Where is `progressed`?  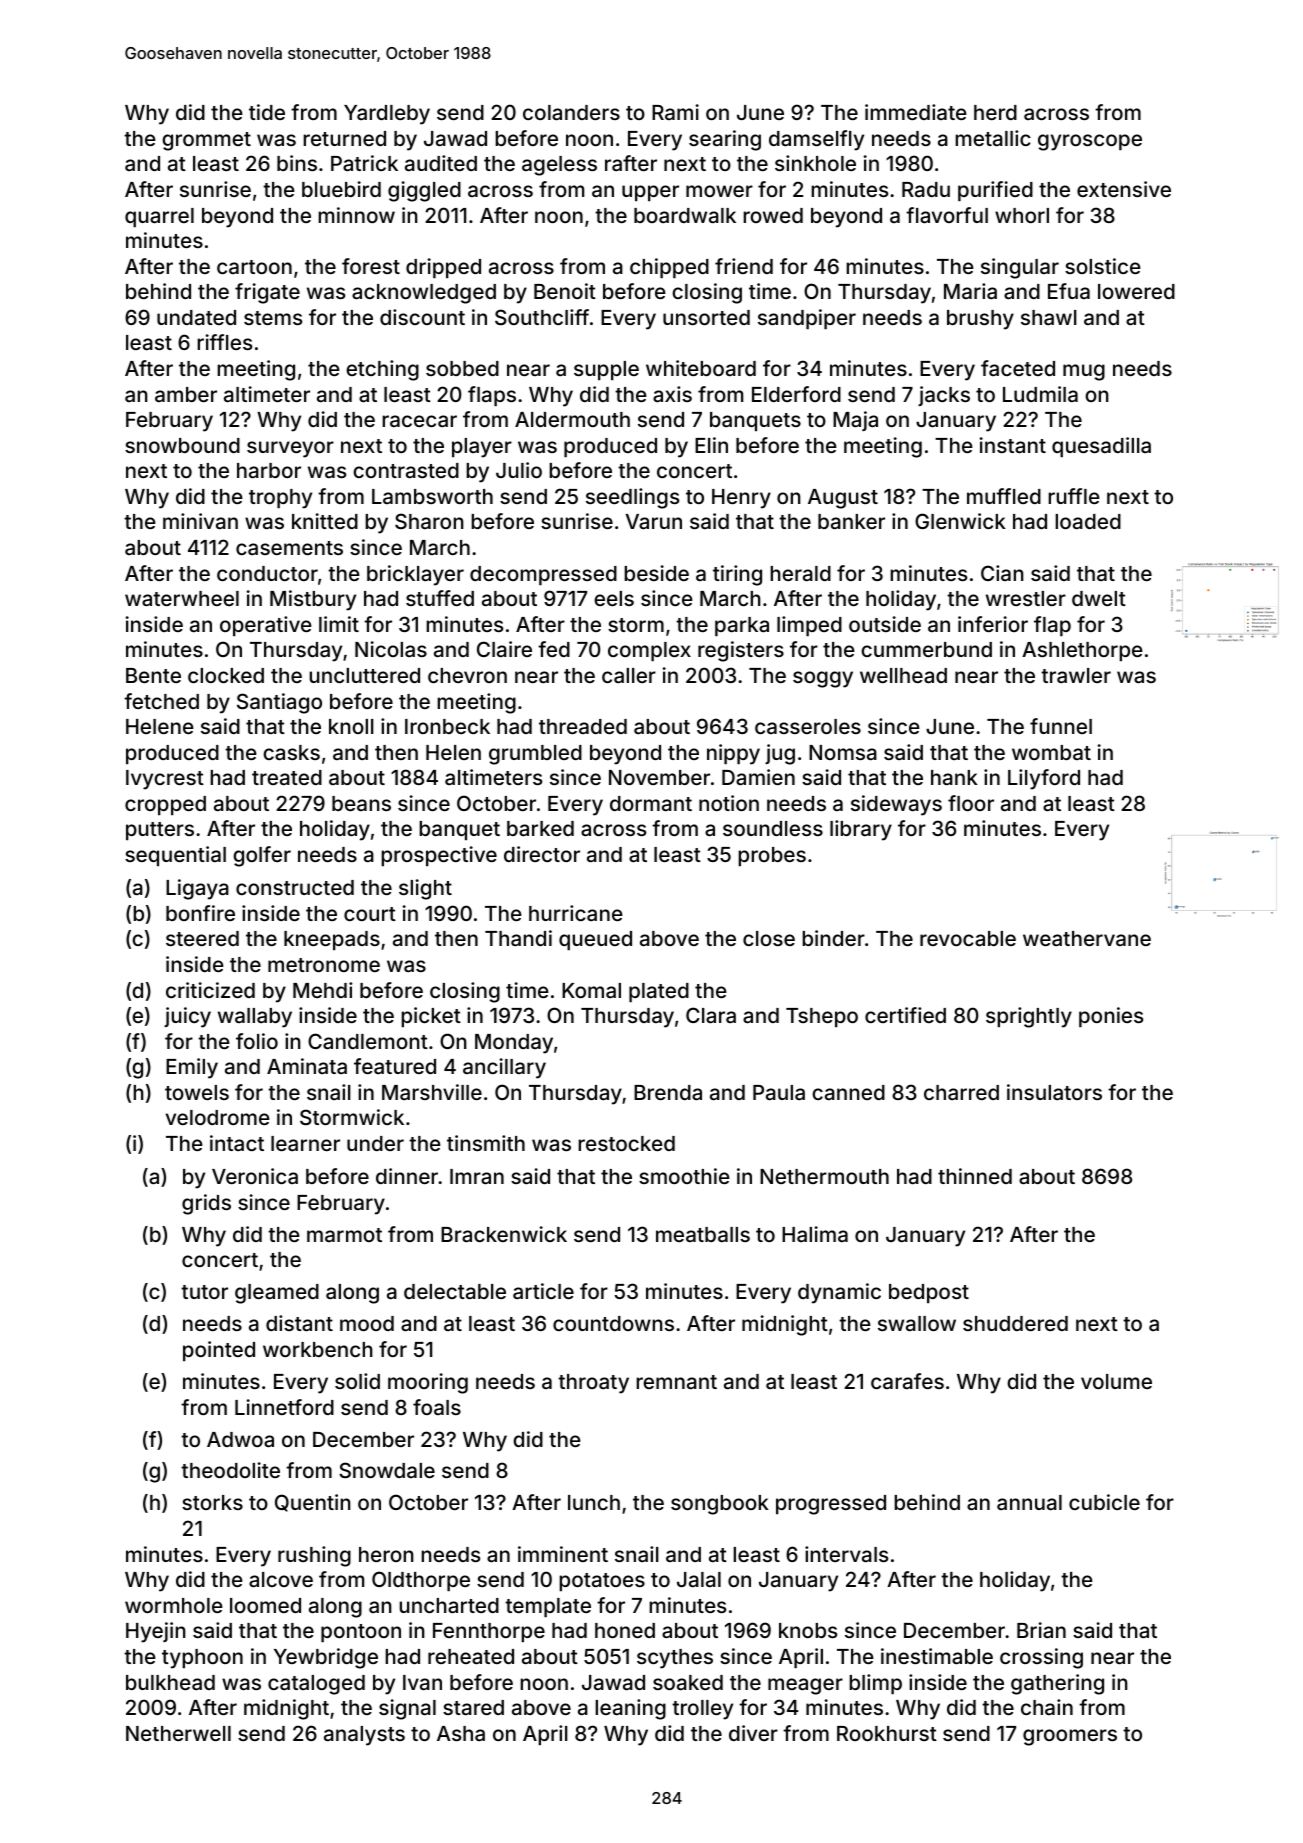 progressed is located at coordinates (831, 1505).
